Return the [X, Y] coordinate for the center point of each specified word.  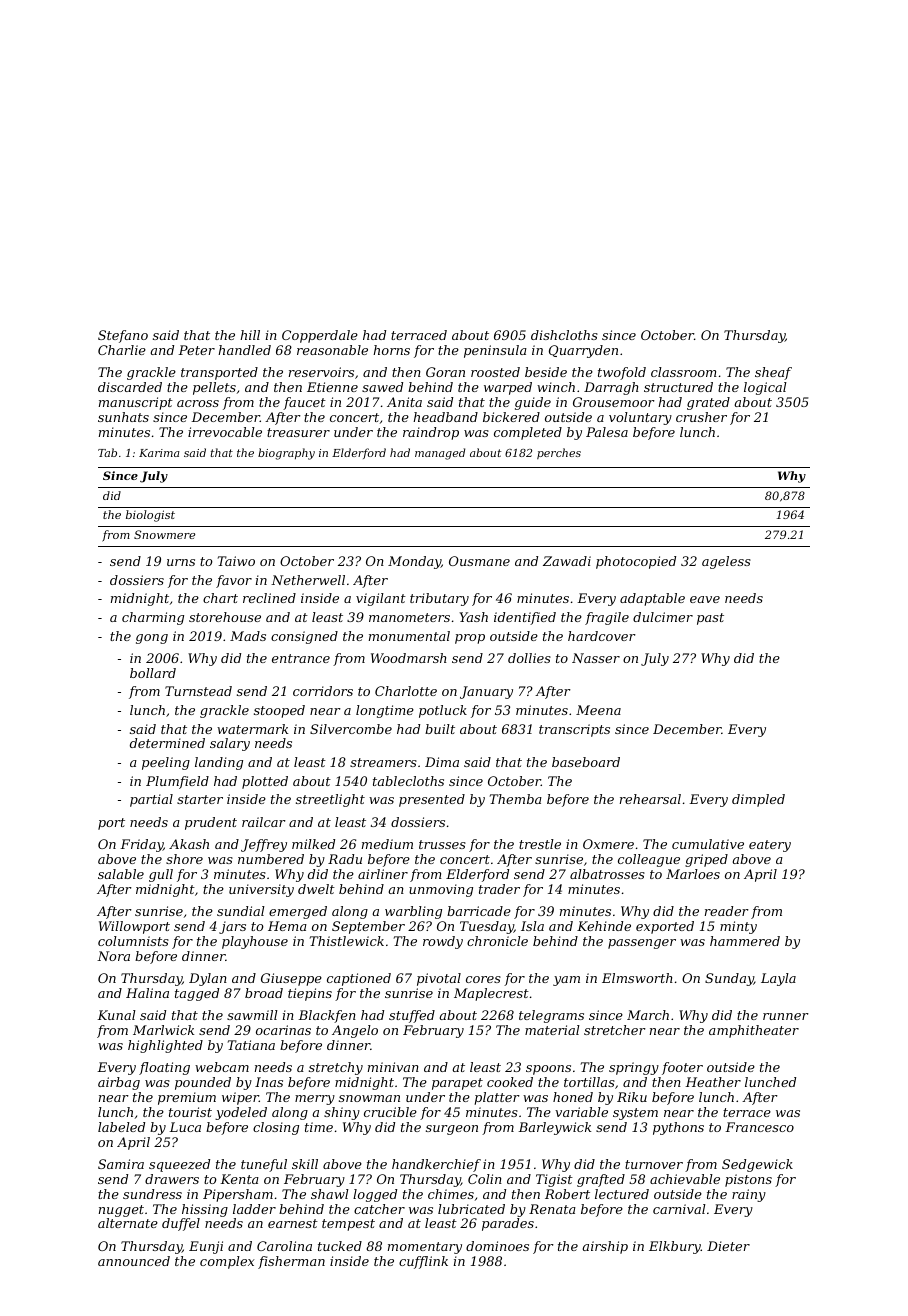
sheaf [773, 373]
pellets [214, 388]
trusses [442, 844]
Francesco [759, 1127]
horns [391, 350]
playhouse [255, 942]
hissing [205, 1210]
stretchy [336, 1068]
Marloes [693, 874]
